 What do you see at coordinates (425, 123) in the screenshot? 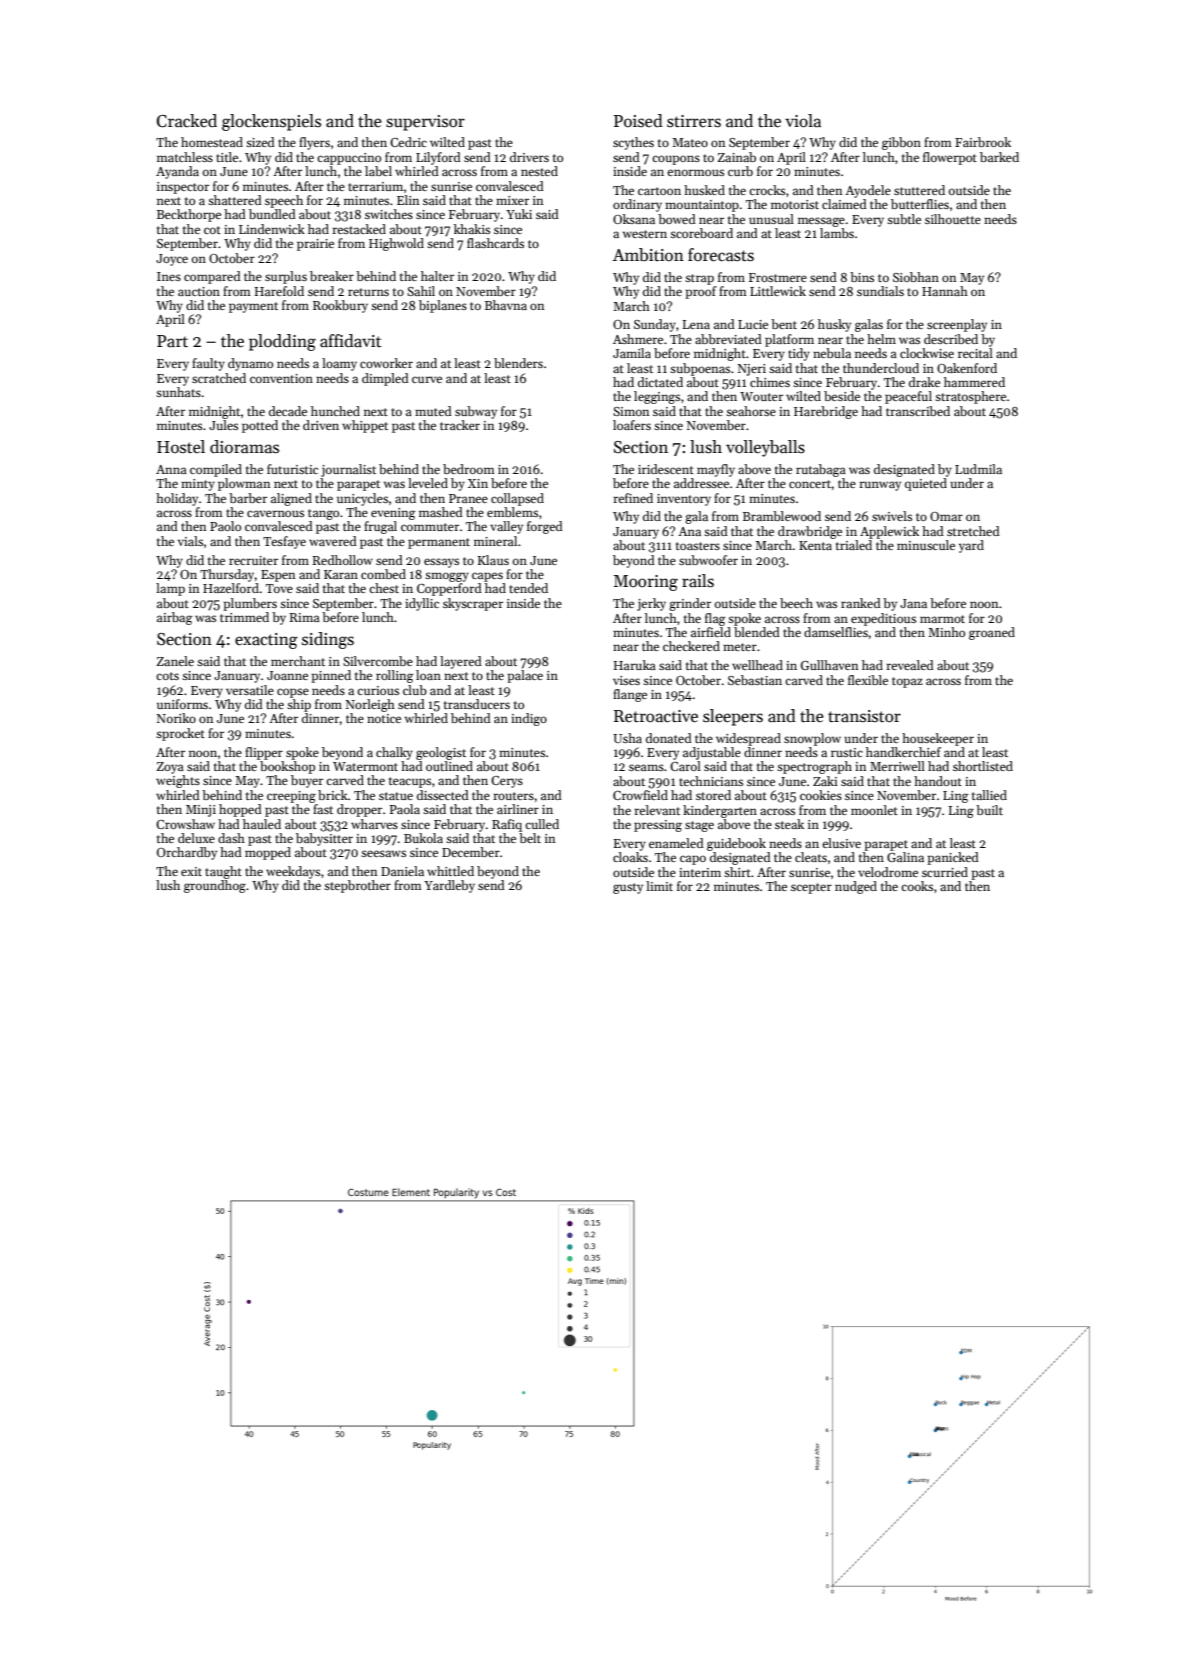
I see `supervisor` at bounding box center [425, 123].
